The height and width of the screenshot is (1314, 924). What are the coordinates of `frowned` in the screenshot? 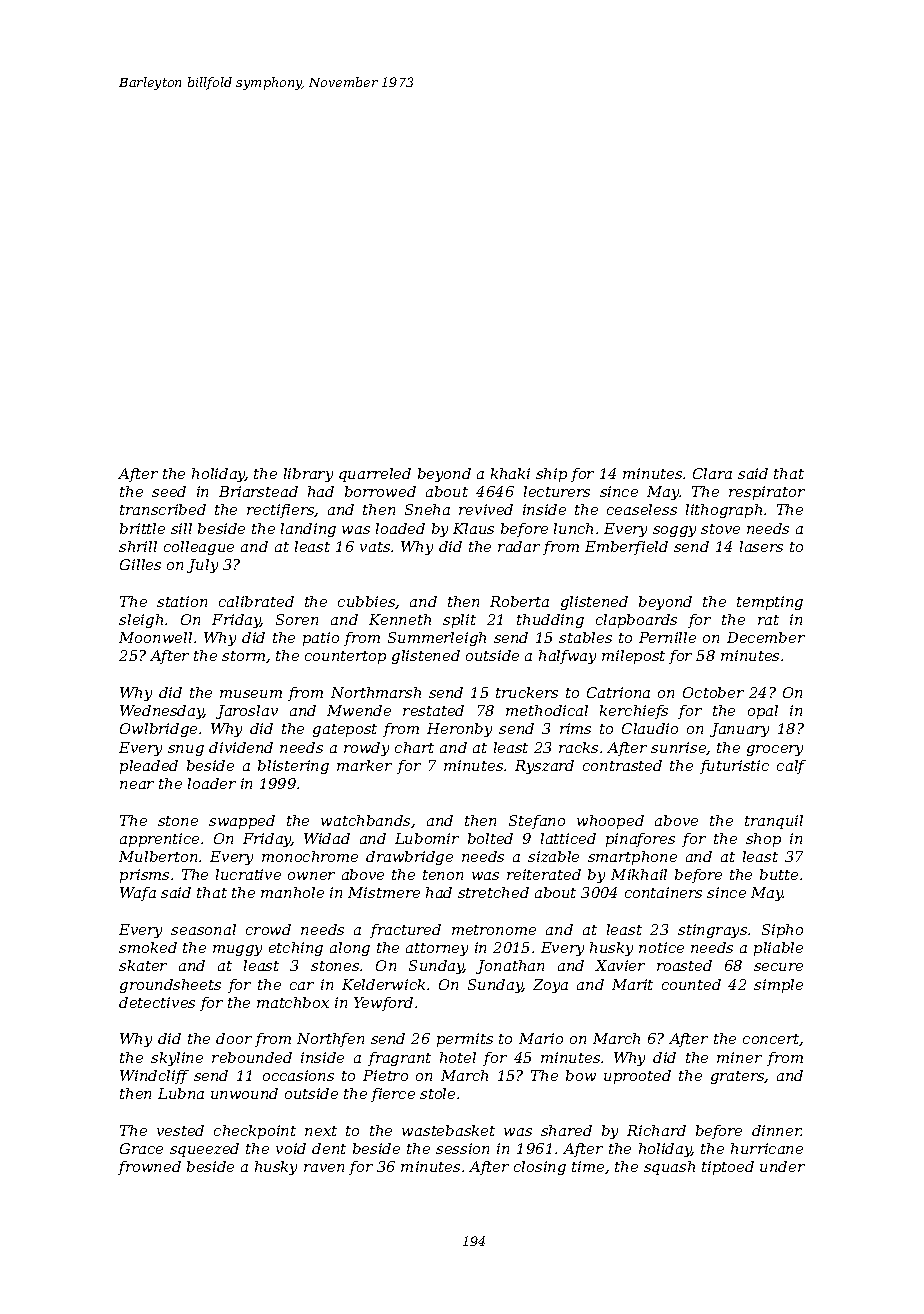 It's located at (149, 1168).
